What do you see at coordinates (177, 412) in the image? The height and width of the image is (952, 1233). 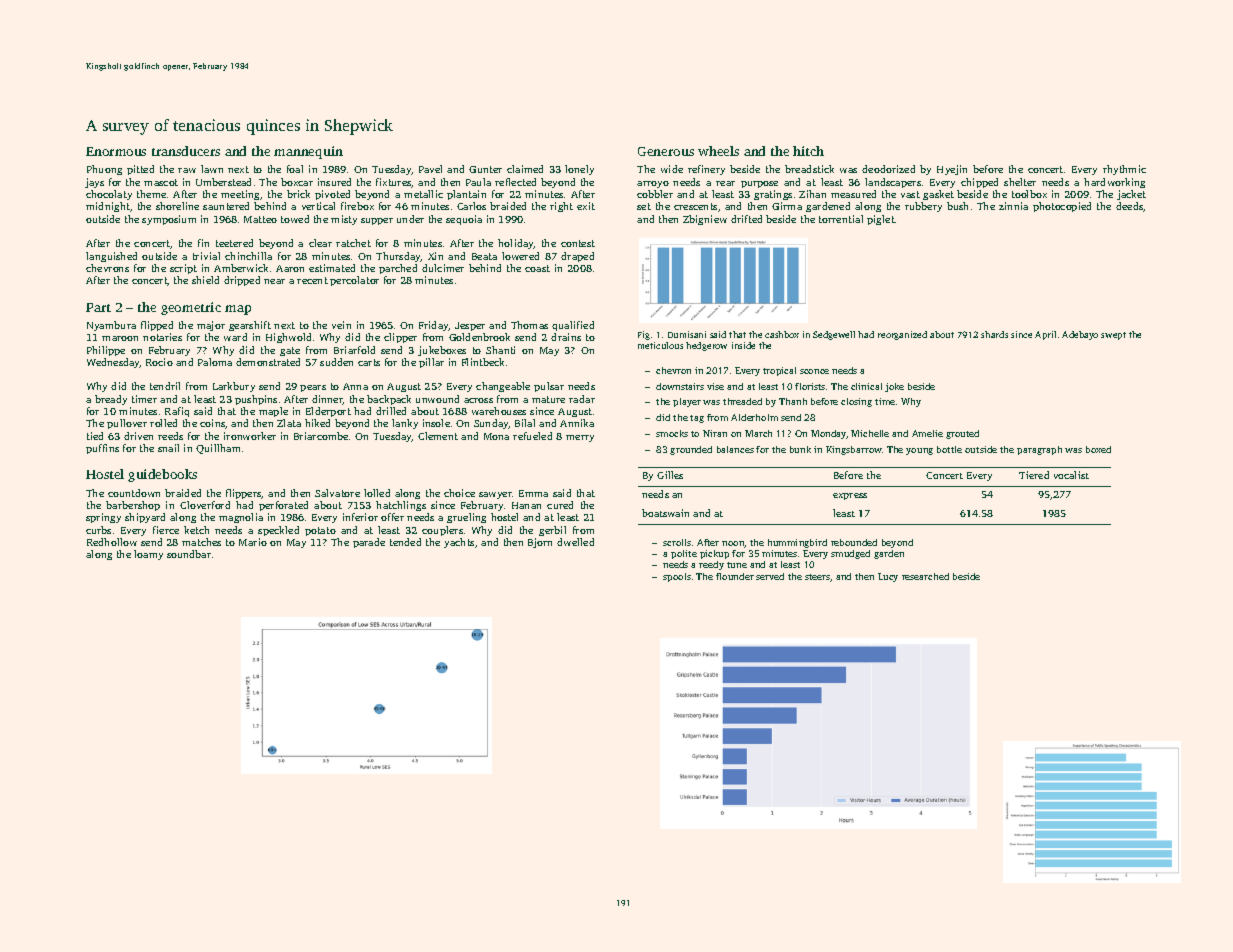 I see `Rafiq` at bounding box center [177, 412].
